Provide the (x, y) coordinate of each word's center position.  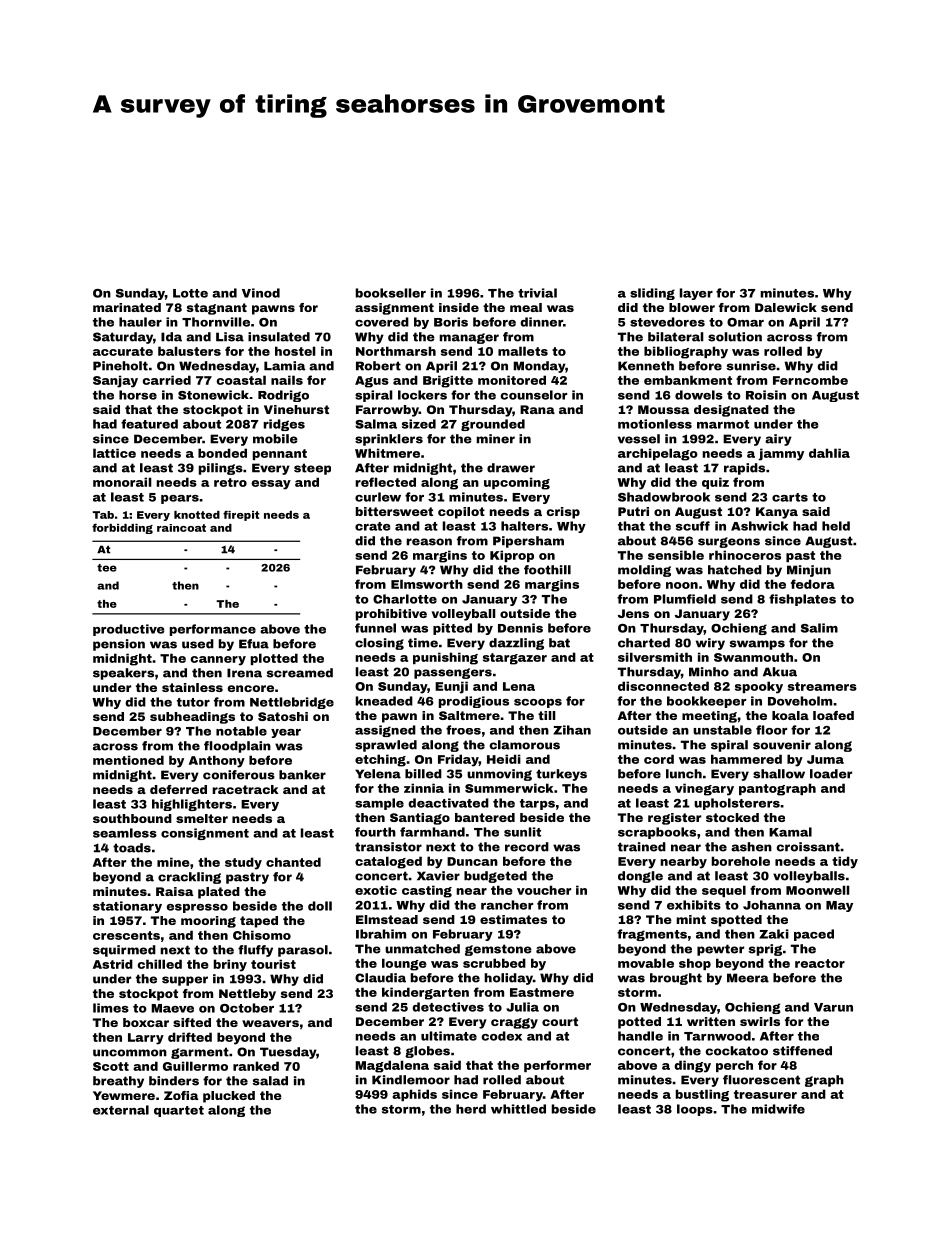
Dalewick (786, 307)
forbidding (122, 528)
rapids (744, 469)
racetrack (245, 789)
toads (132, 848)
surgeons (729, 542)
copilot (461, 513)
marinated (127, 307)
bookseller (391, 293)
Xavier (438, 876)
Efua (254, 644)
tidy (845, 862)
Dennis (520, 628)
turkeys (561, 775)
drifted (190, 1037)
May (839, 906)
